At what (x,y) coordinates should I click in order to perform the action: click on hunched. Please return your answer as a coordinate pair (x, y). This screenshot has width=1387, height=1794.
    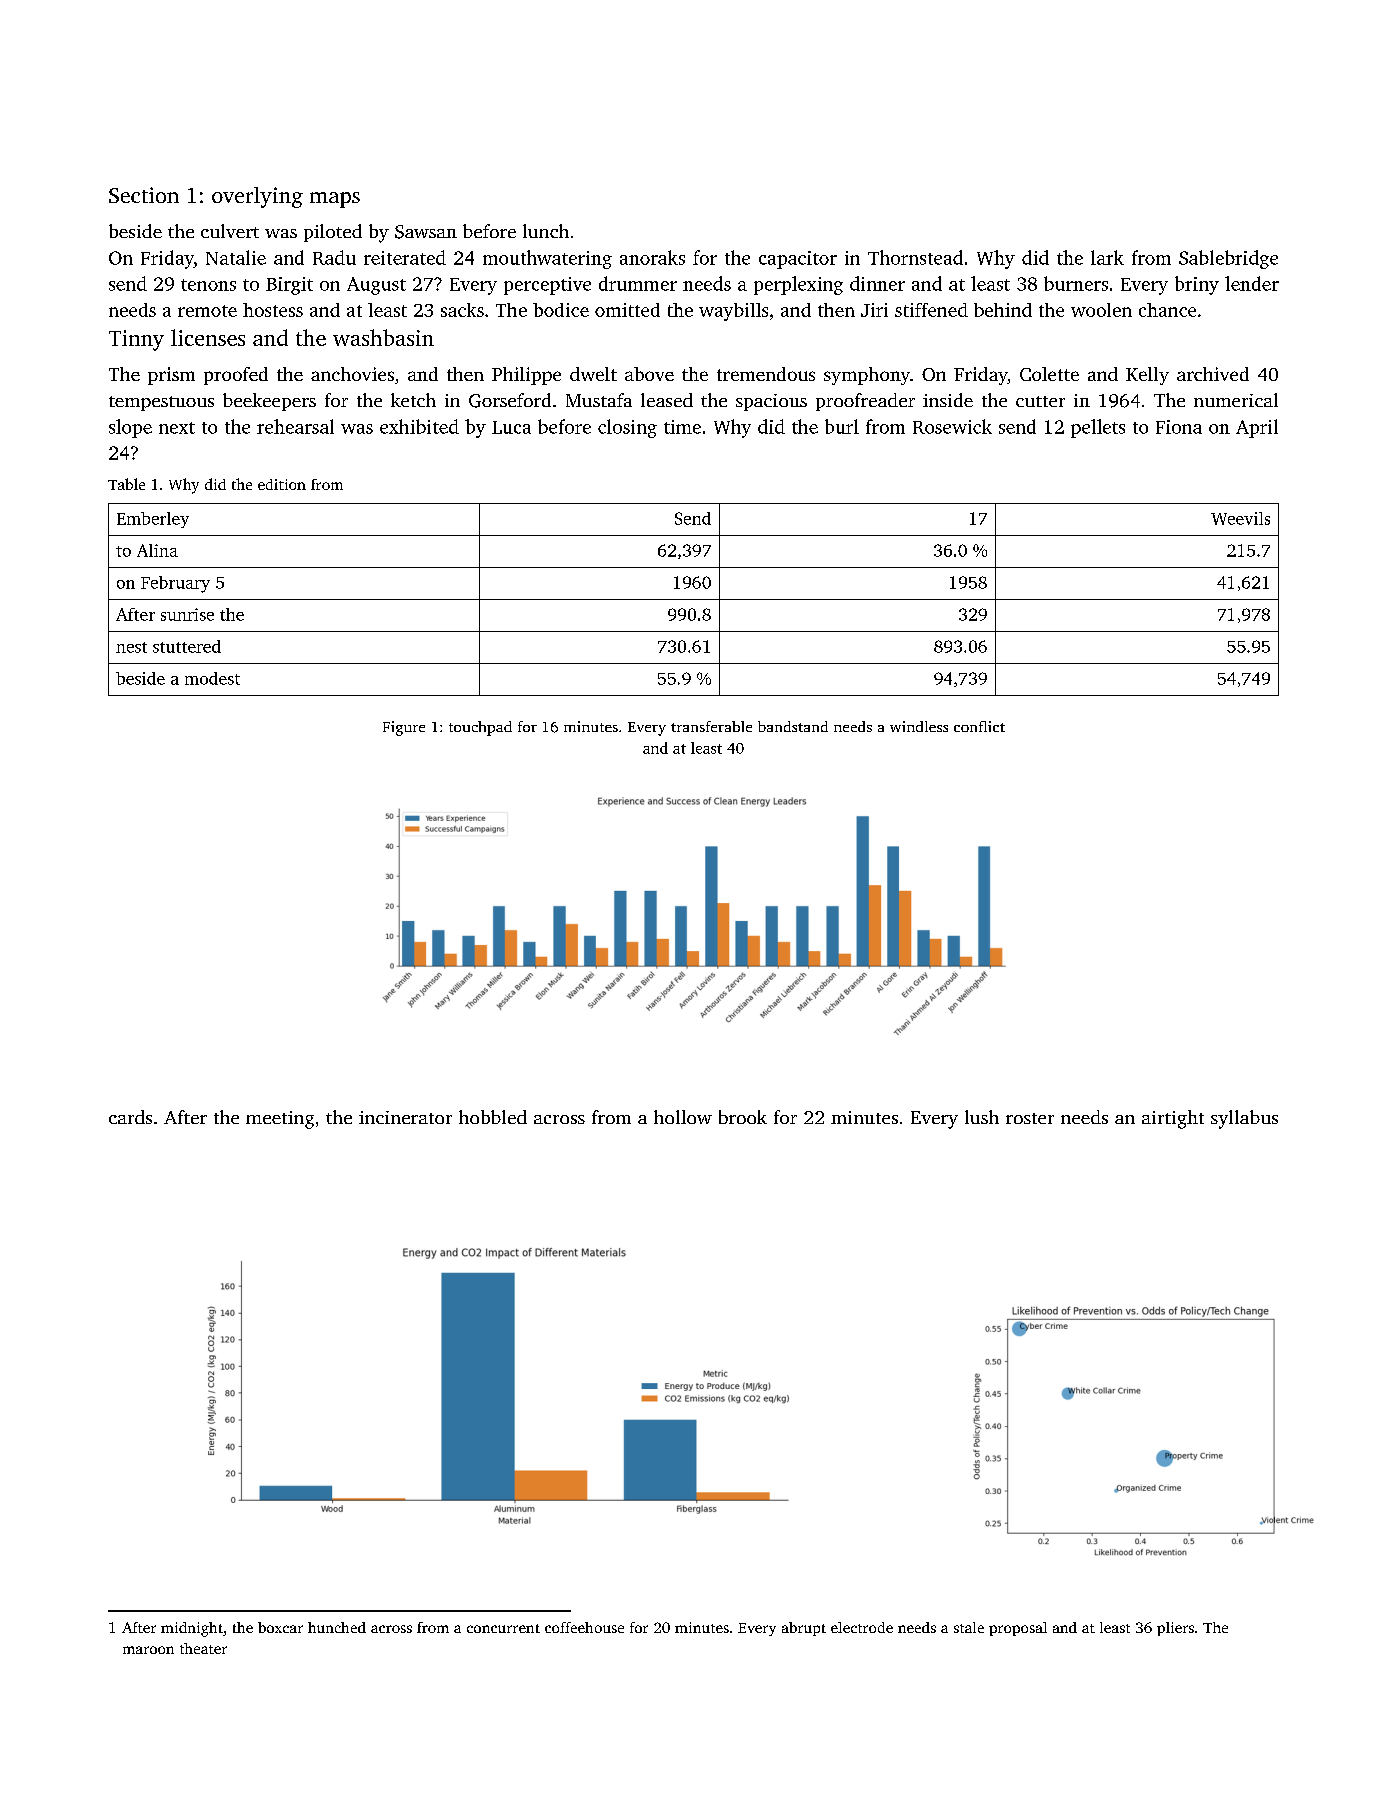
    Looking at the image, I should click on (337, 1627).
